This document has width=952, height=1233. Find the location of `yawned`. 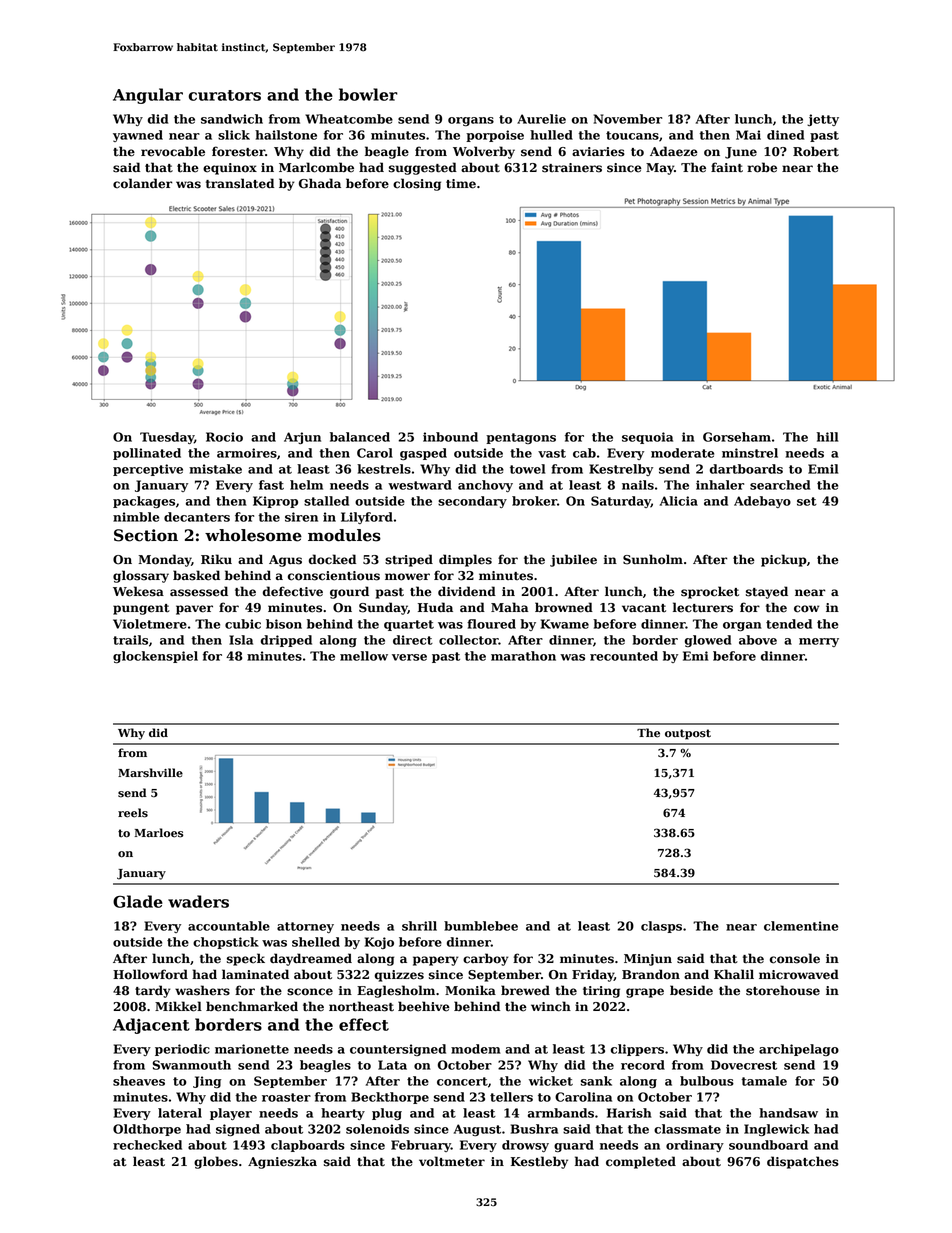

yawned is located at coordinates (138, 136).
